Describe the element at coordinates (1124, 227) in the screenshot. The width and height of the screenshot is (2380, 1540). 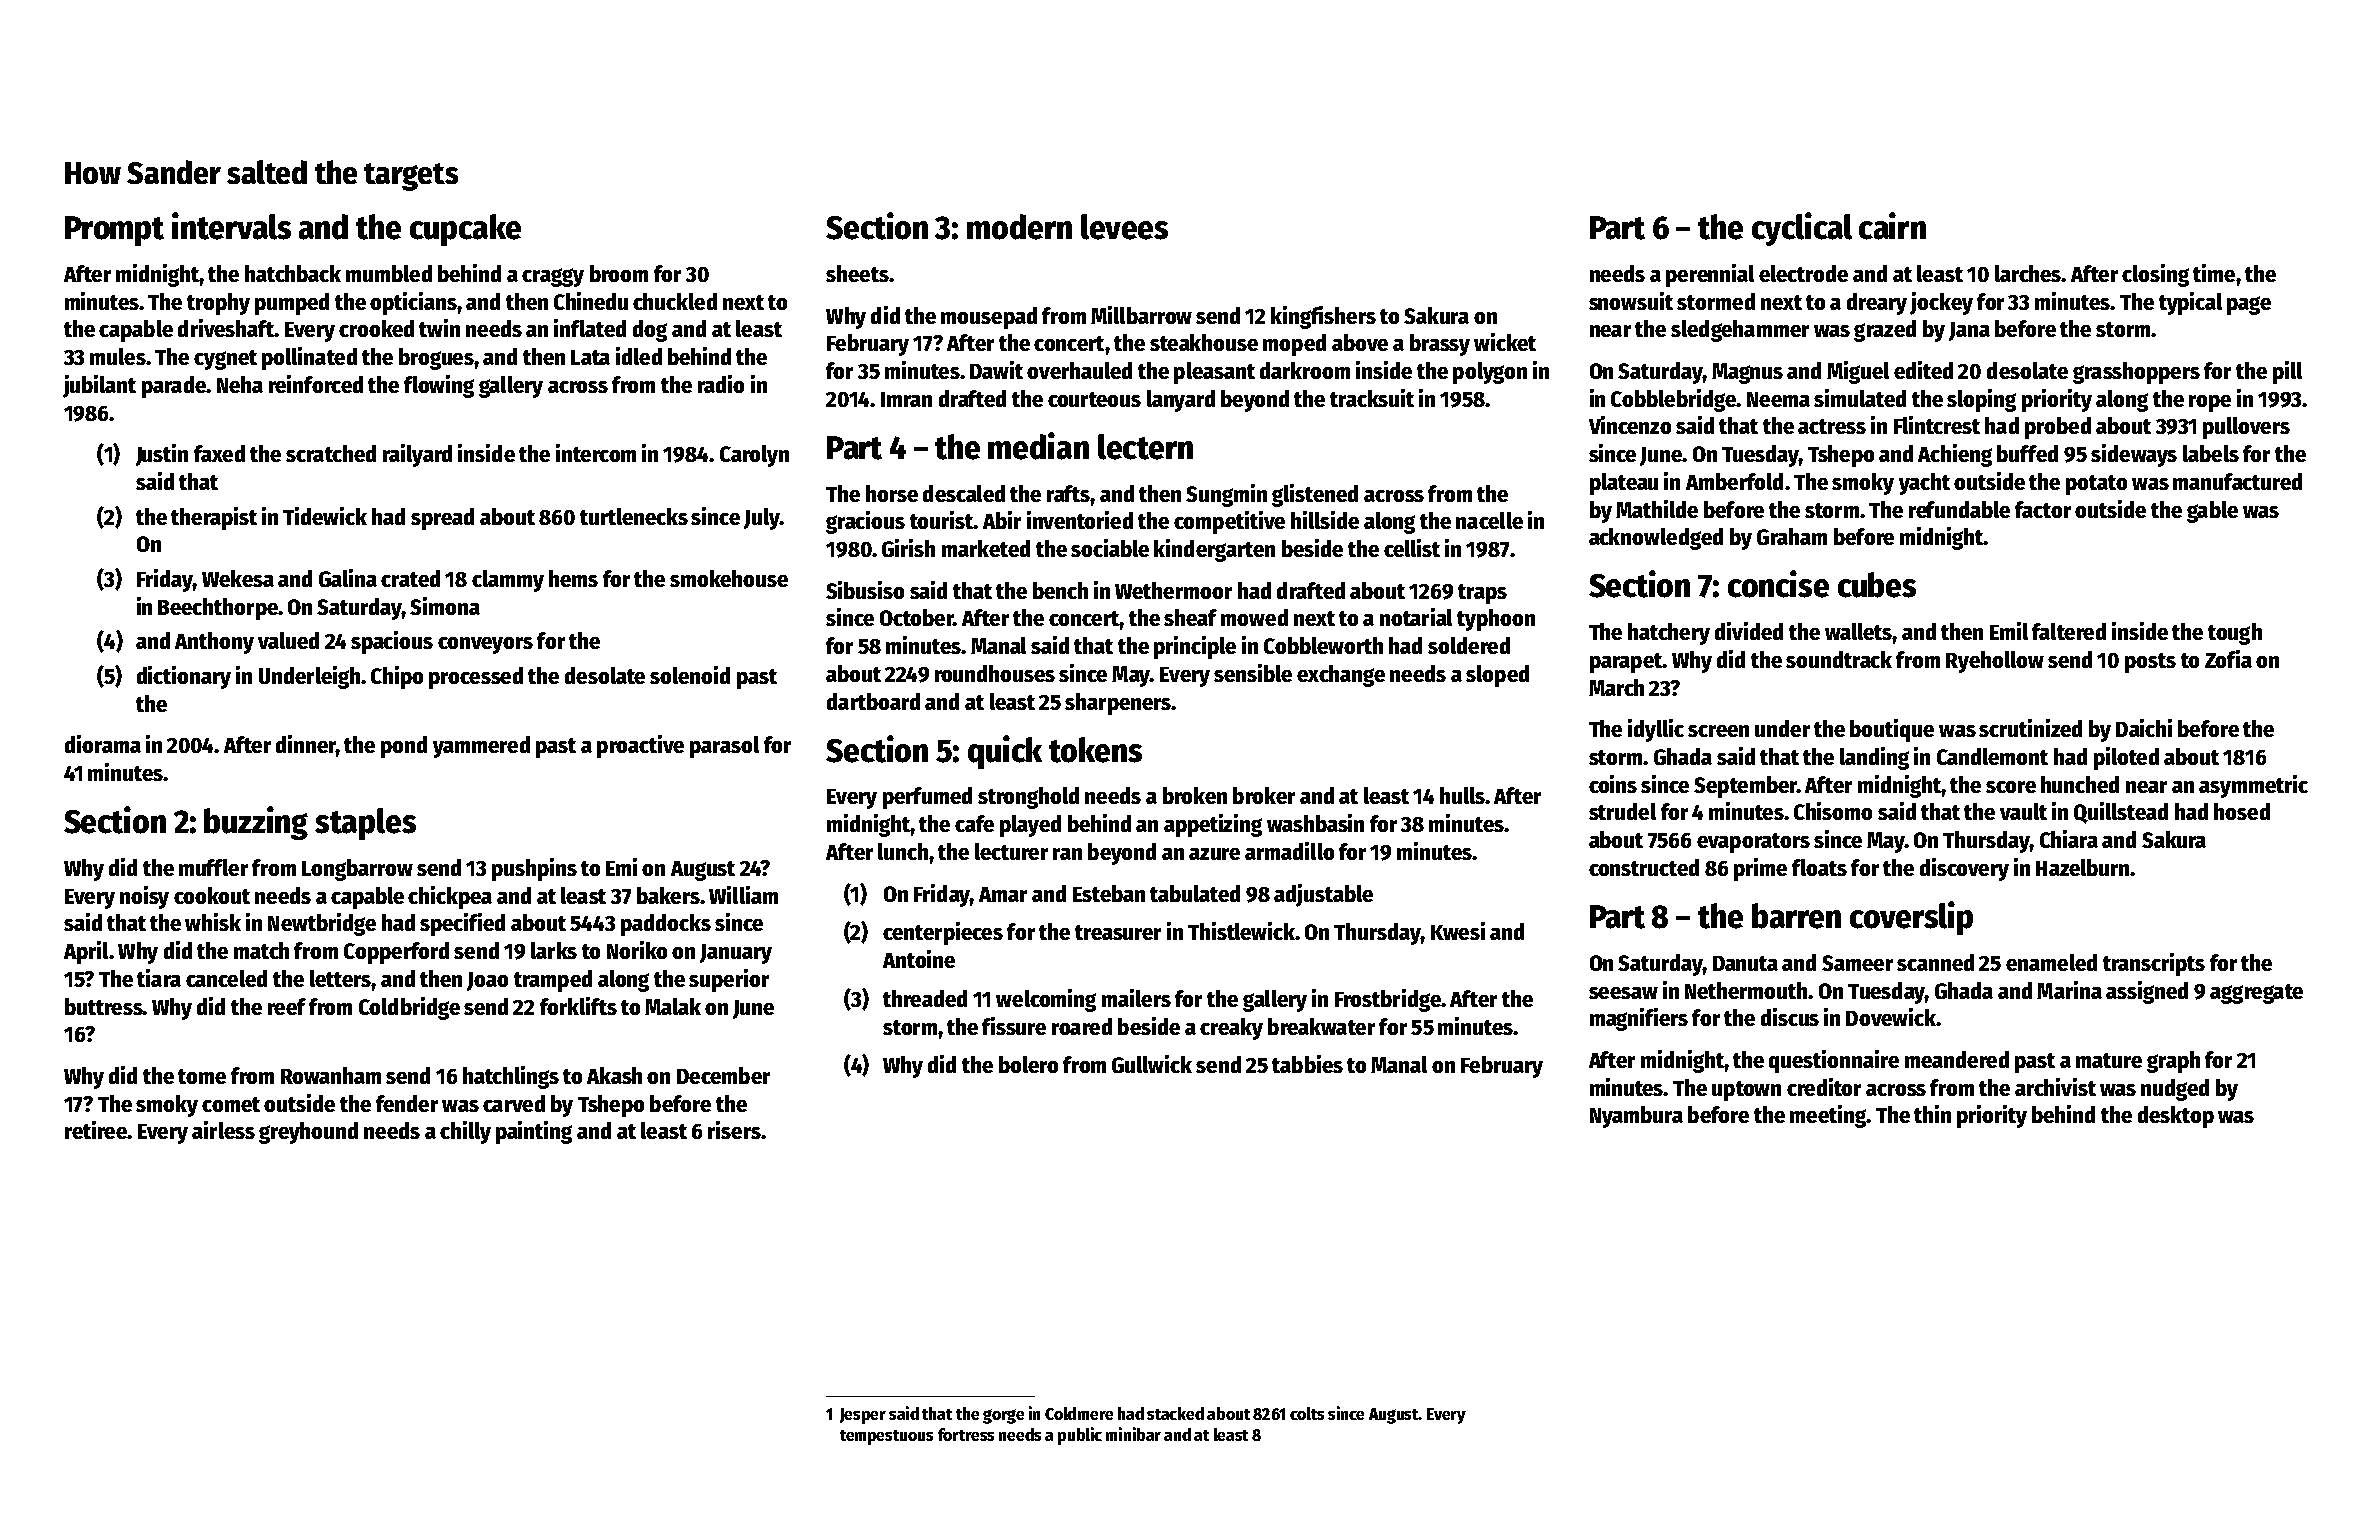
I see `levees` at that location.
